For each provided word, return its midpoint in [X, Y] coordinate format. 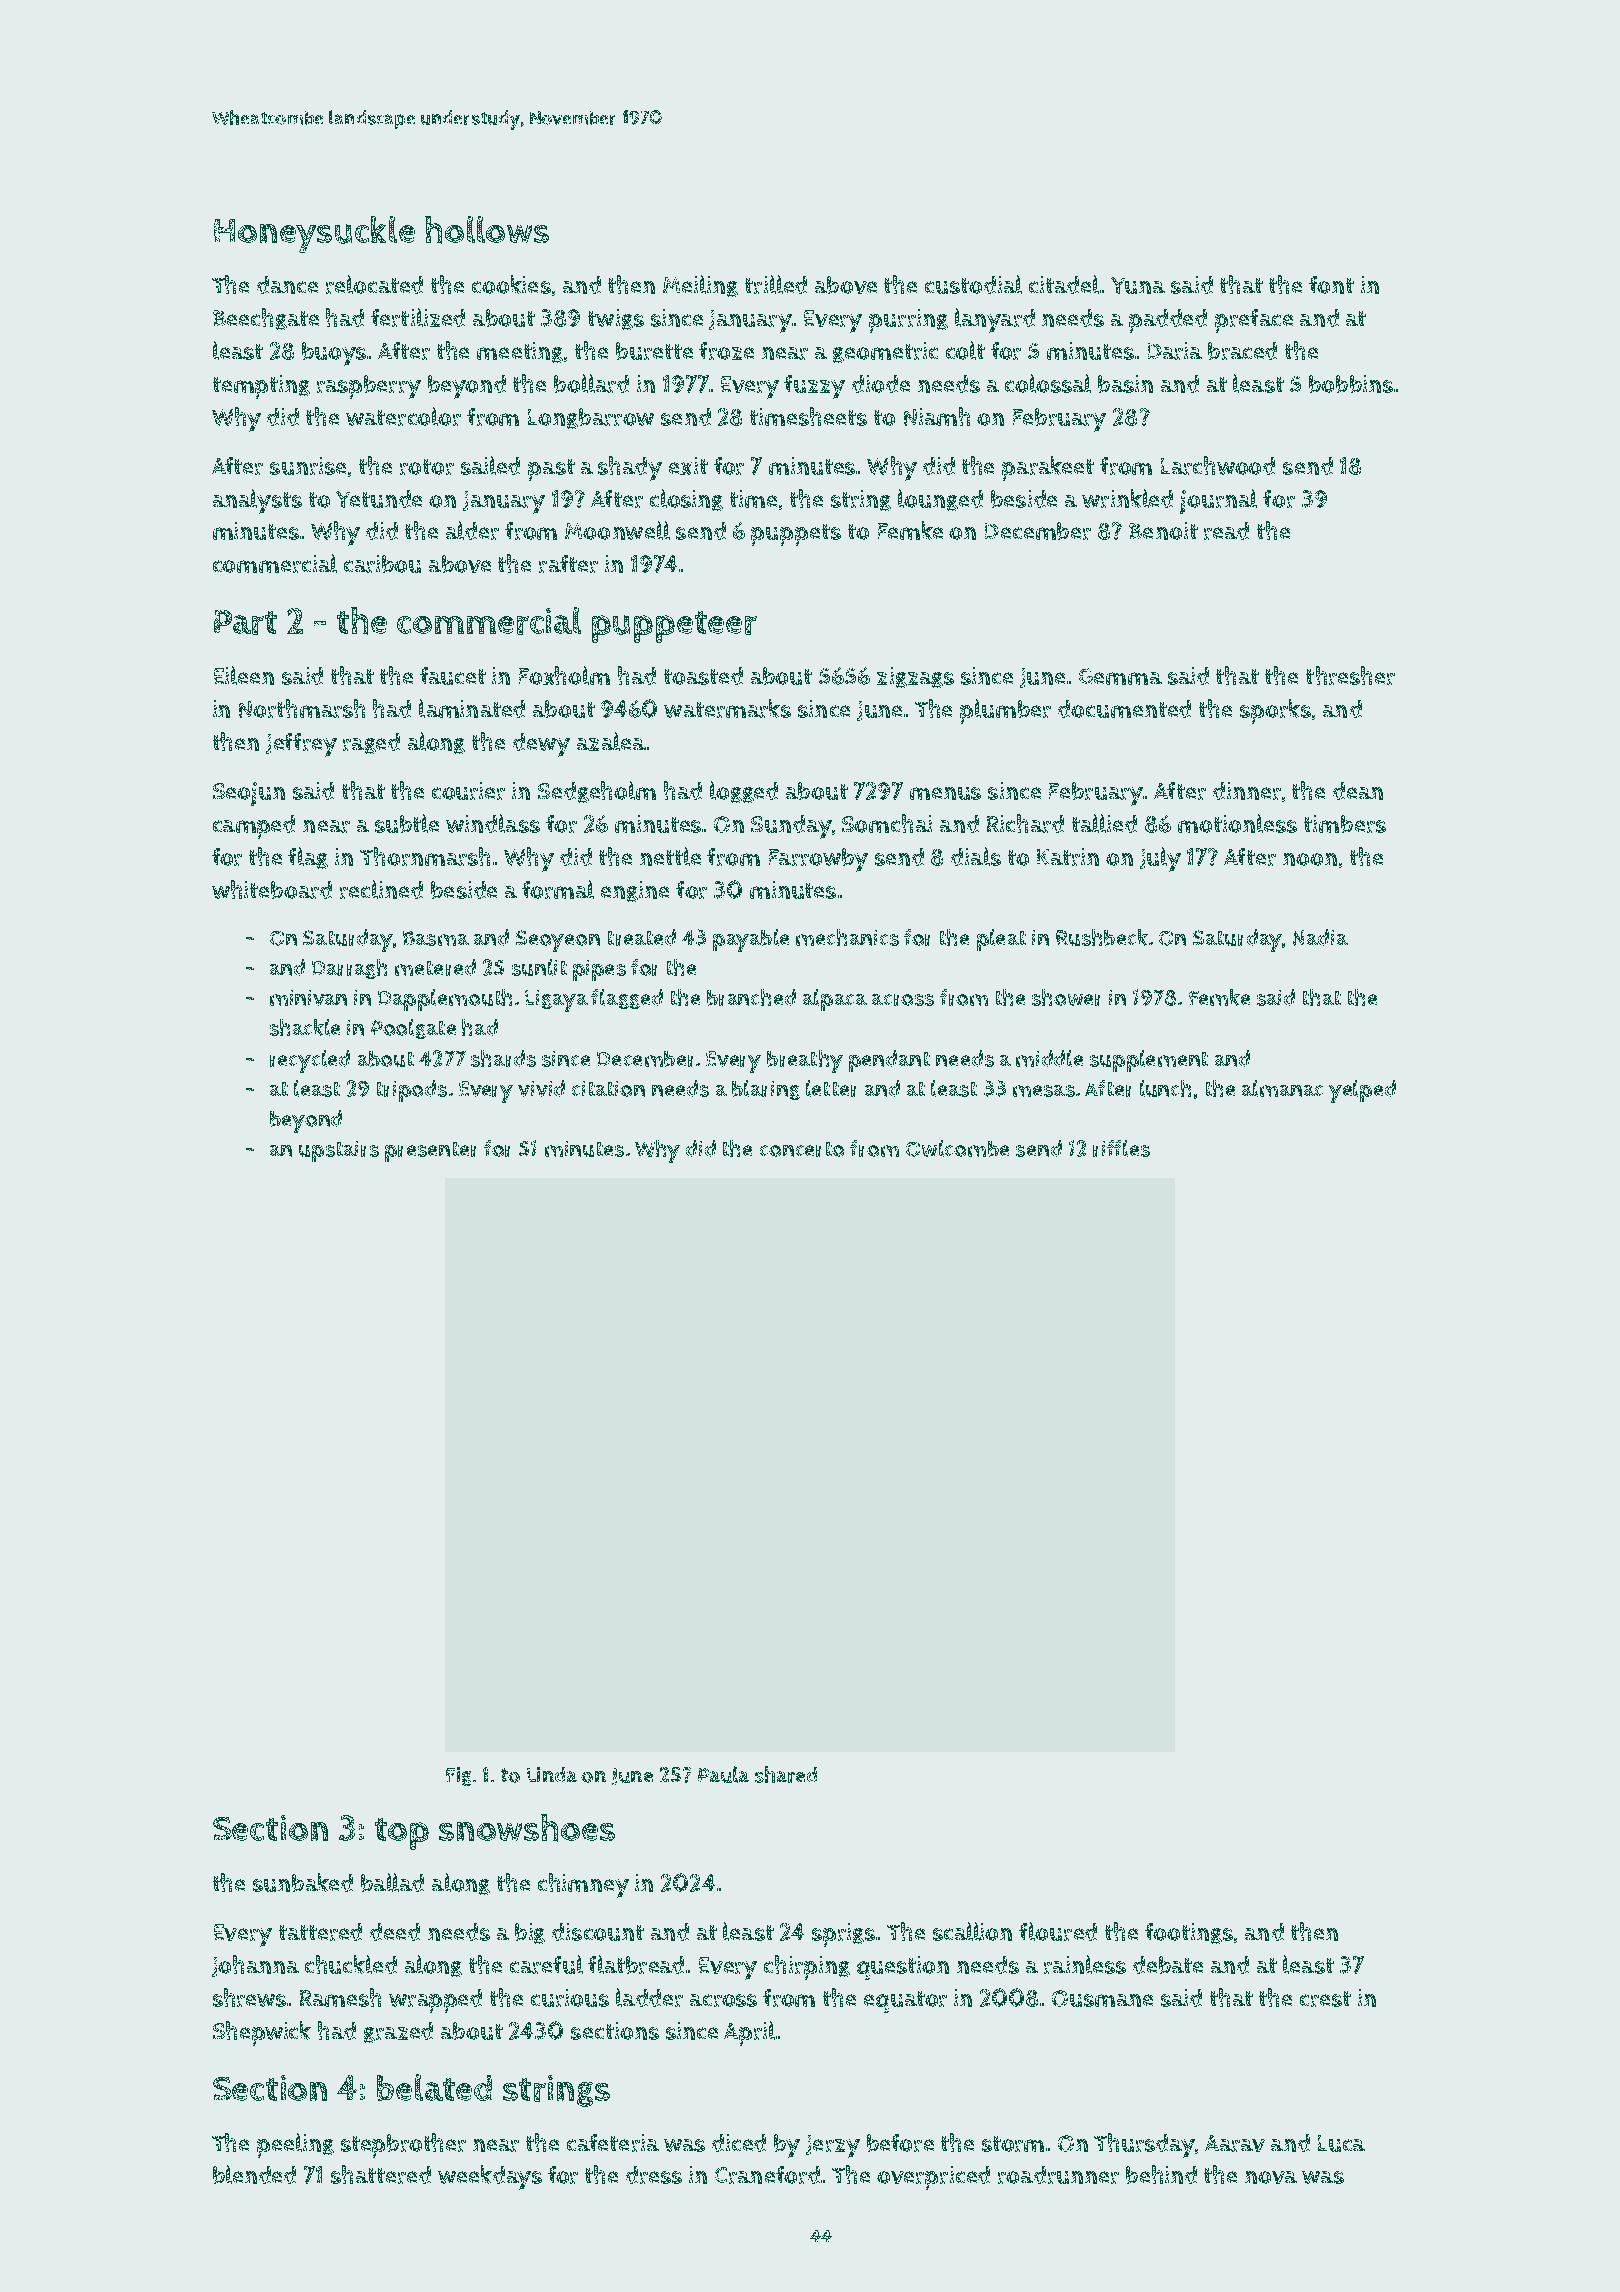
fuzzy [814, 387]
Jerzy [833, 2146]
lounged [940, 500]
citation [608, 1089]
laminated [472, 708]
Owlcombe [957, 1148]
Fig [458, 1776]
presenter [430, 1152]
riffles [1121, 1148]
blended [254, 2174]
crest [1325, 1999]
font [1331, 285]
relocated [374, 284]
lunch [1165, 1088]
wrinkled [1127, 498]
